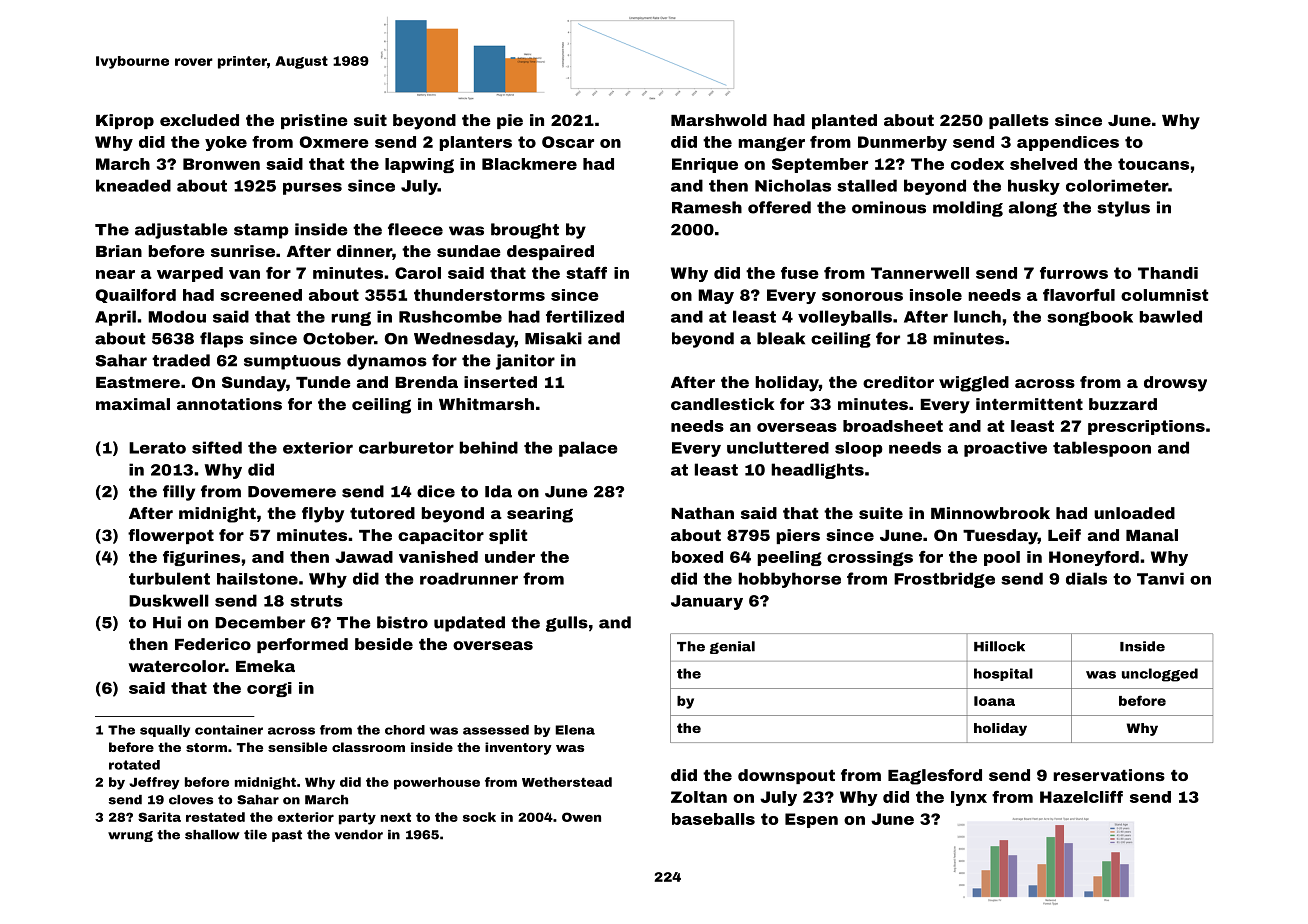  I want to click on Quailford, so click(136, 296).
